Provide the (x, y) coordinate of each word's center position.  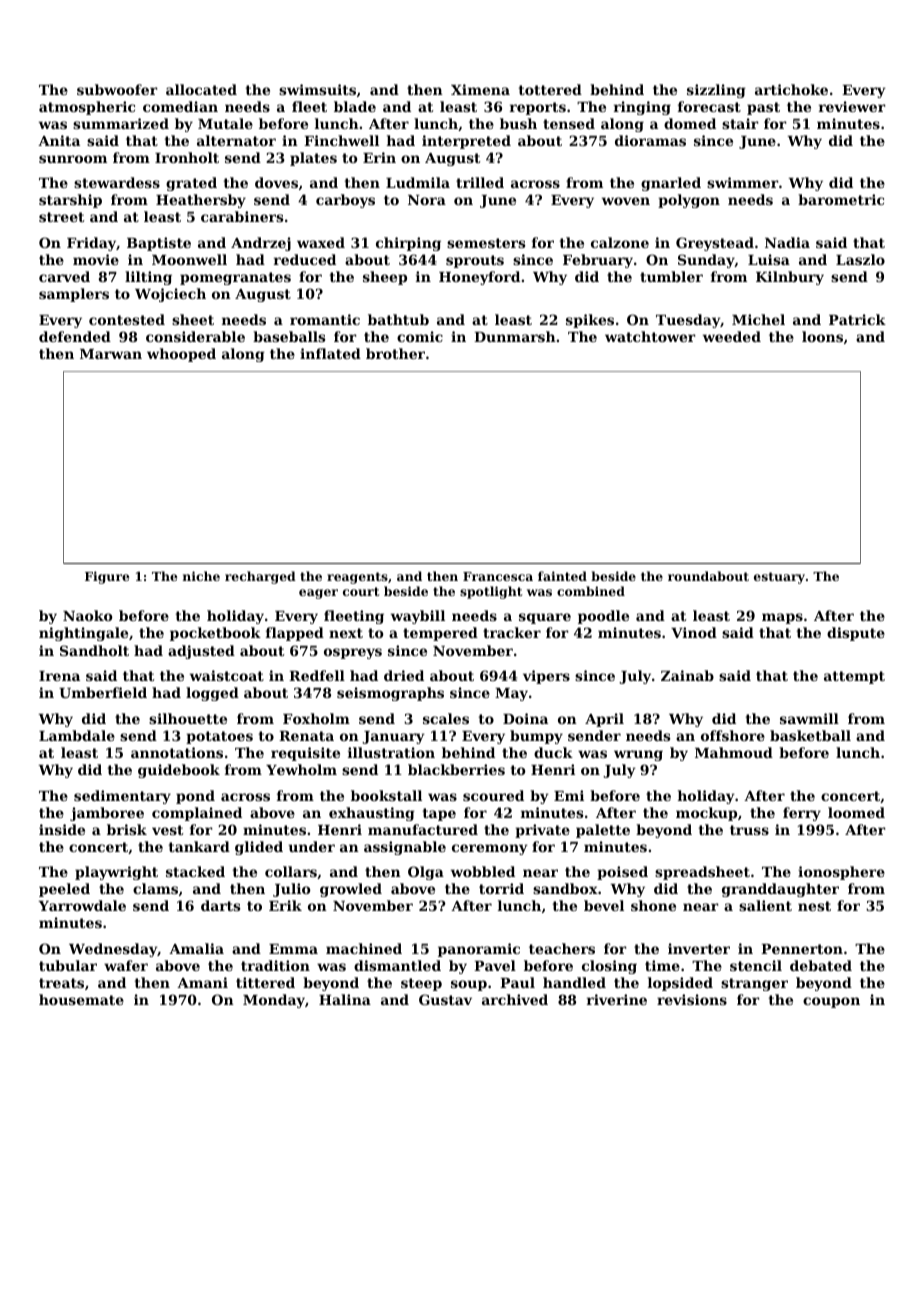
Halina (345, 999)
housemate (81, 999)
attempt (854, 677)
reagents (357, 578)
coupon (831, 1002)
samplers (74, 295)
